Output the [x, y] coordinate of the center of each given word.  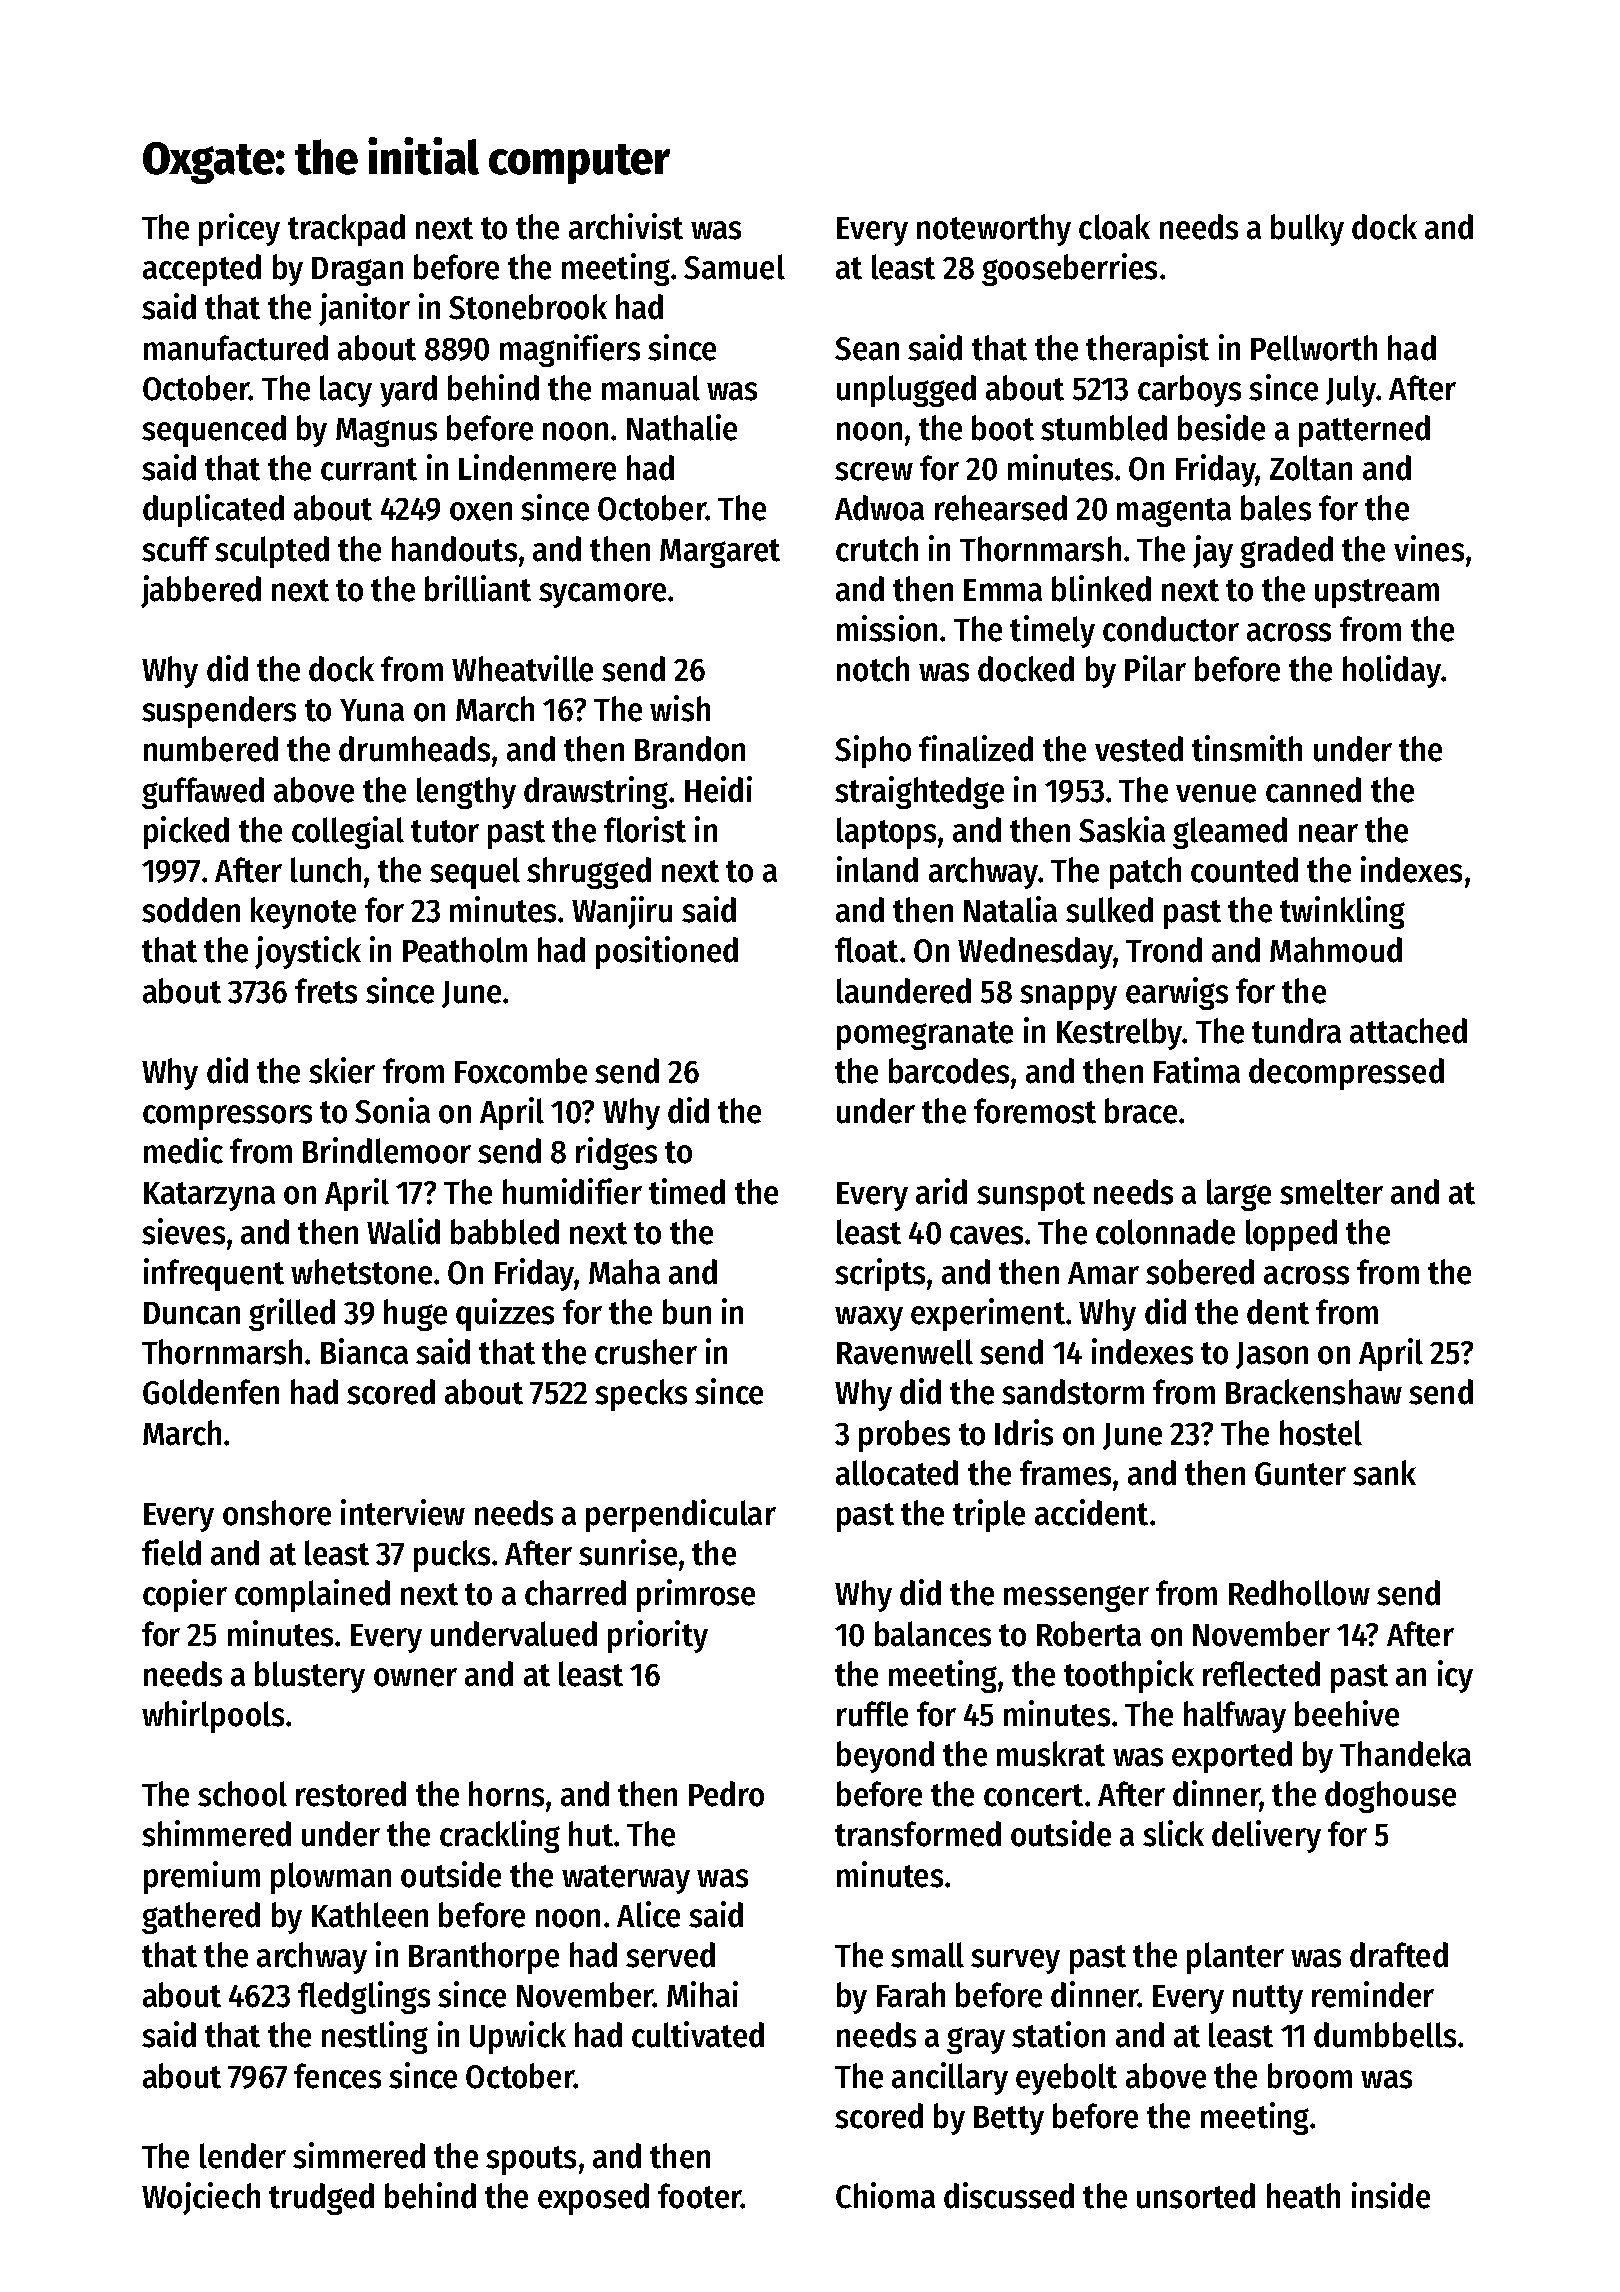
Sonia [392, 1110]
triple [989, 1515]
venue [1216, 793]
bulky [1307, 230]
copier [185, 1595]
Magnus [386, 432]
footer [699, 2196]
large [1239, 1195]
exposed [593, 2199]
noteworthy [994, 230]
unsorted [1196, 2196]
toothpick [1129, 1676]
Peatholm [465, 950]
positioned [667, 952]
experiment [988, 1314]
